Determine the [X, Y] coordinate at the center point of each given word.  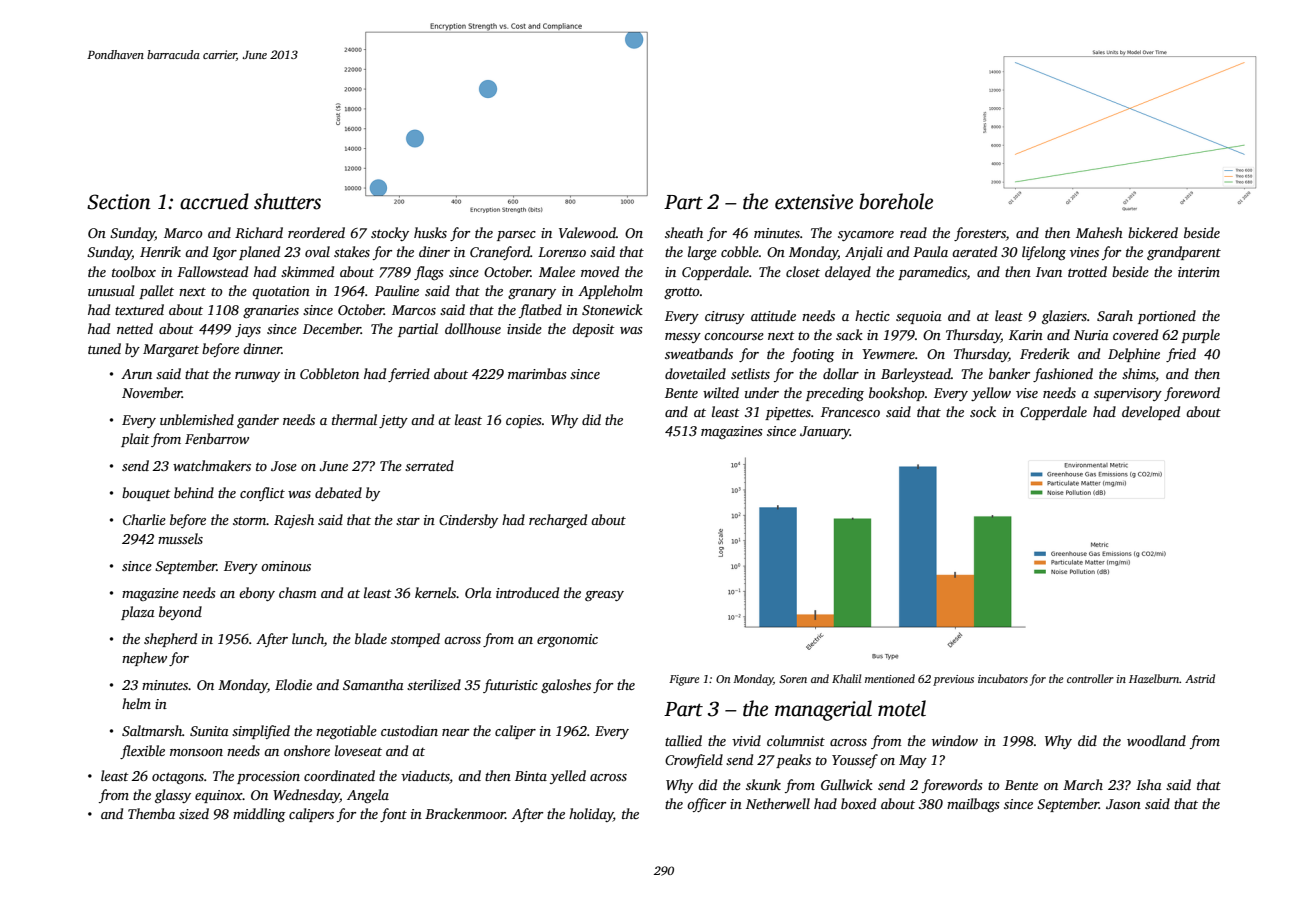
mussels [180, 538]
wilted [721, 392]
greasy [604, 596]
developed [1151, 413]
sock [983, 411]
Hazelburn [1154, 678]
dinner [262, 348]
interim [1199, 272]
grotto [681, 293]
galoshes [566, 686]
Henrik [160, 251]
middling [259, 815]
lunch [308, 638]
